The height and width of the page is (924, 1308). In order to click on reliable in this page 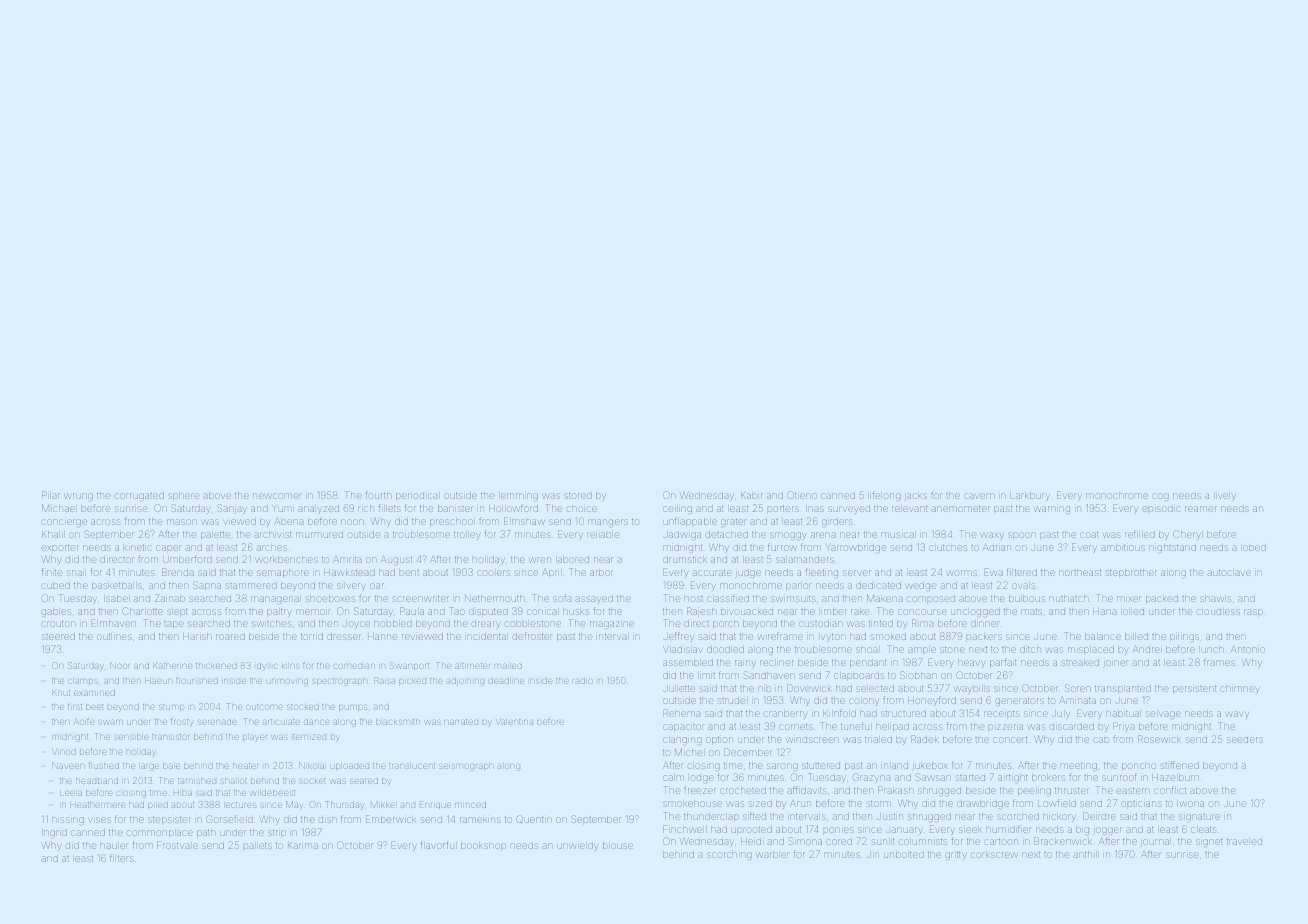, I will do `click(603, 535)`.
